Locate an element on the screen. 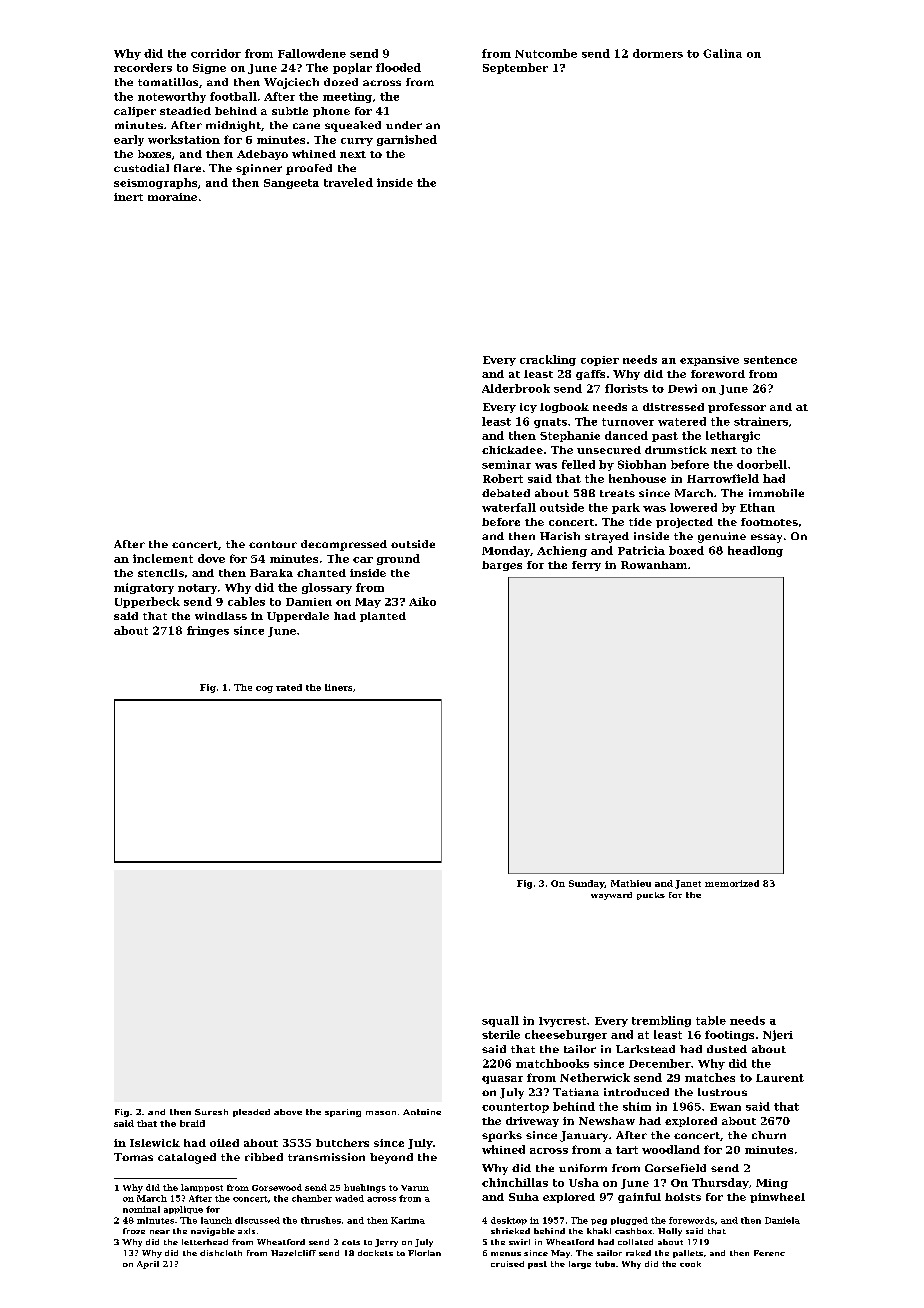 This screenshot has width=924, height=1308. essay is located at coordinates (766, 538).
